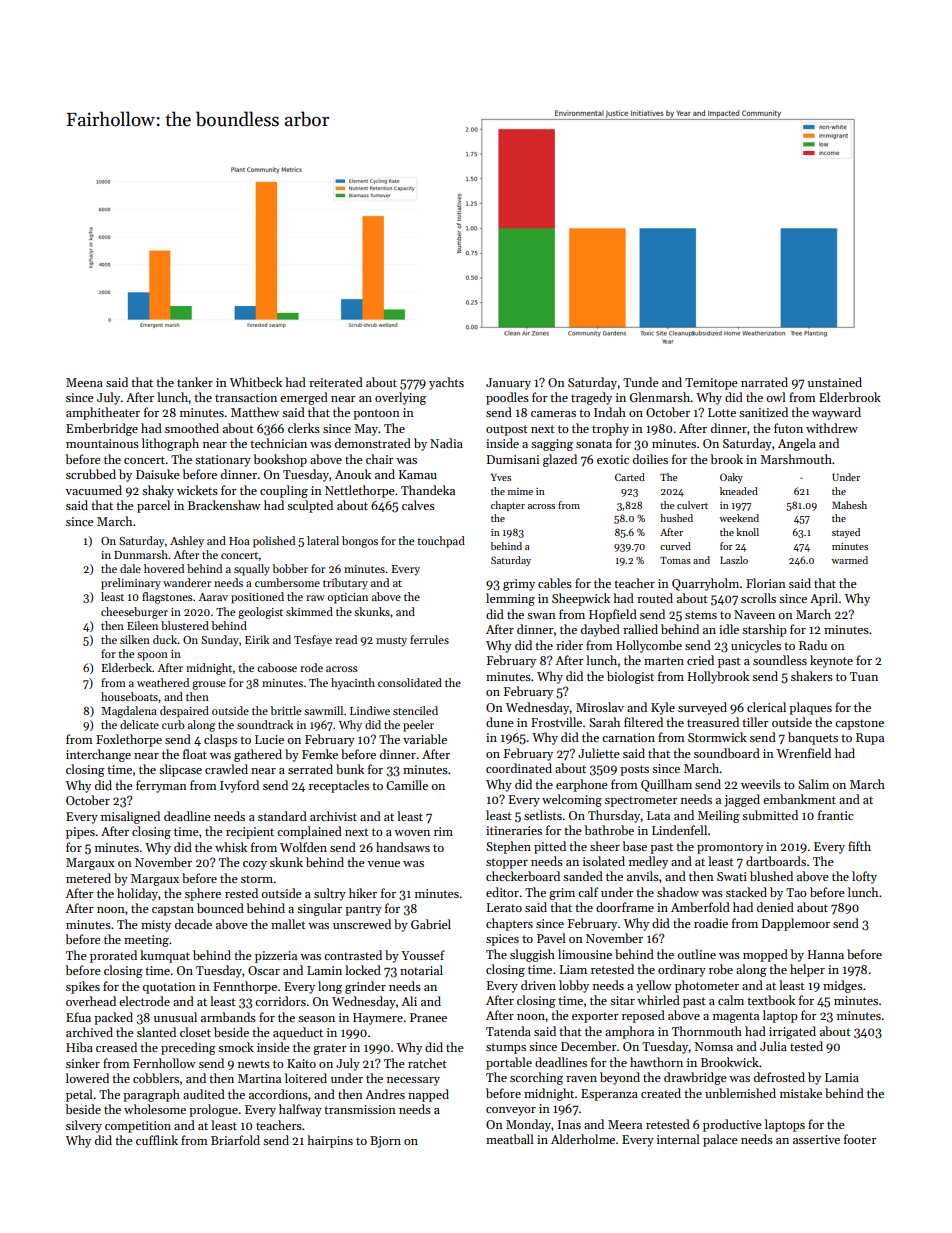  What do you see at coordinates (446, 383) in the screenshot?
I see `yachts` at bounding box center [446, 383].
